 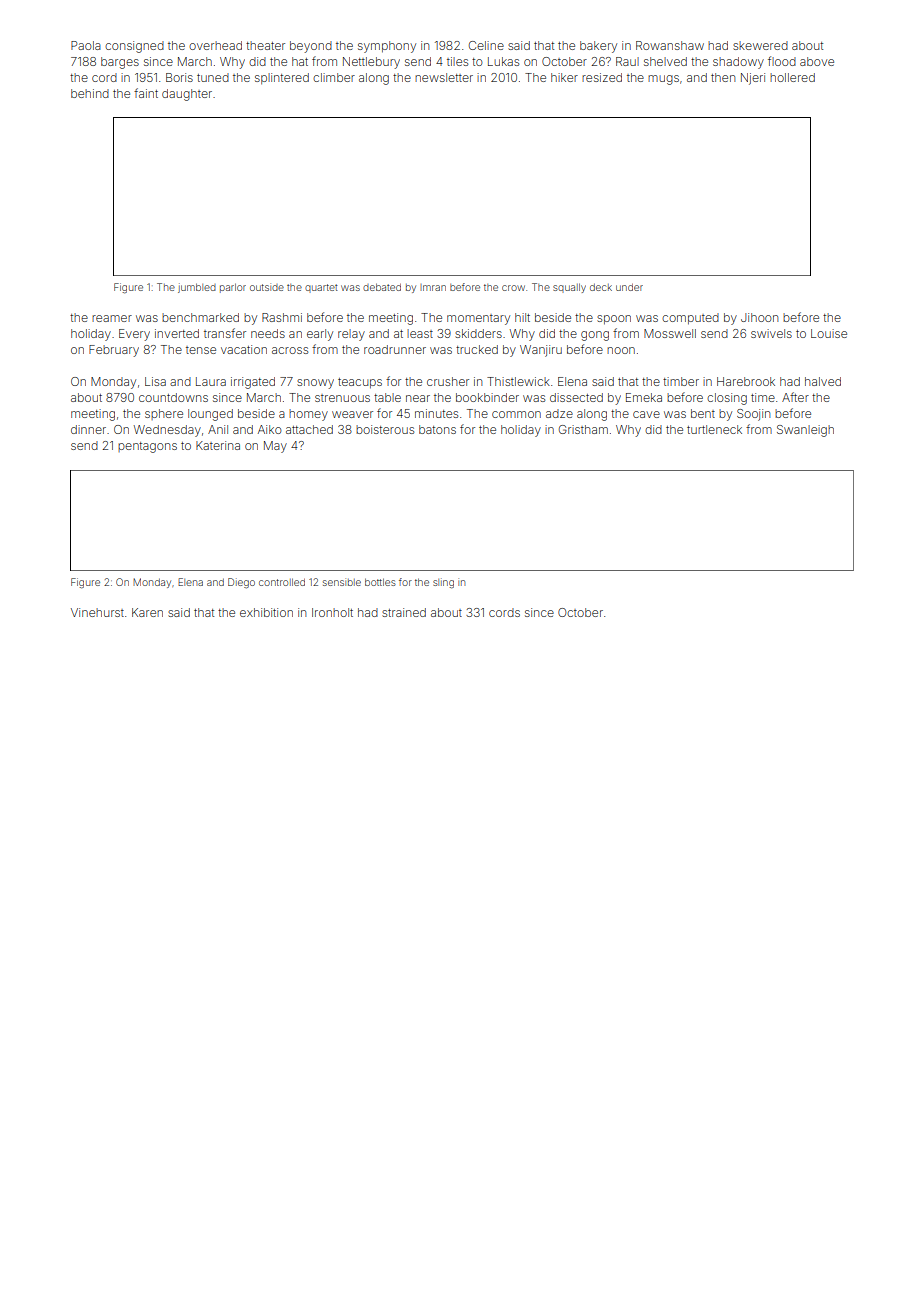 I want to click on Katerina, so click(x=218, y=445).
